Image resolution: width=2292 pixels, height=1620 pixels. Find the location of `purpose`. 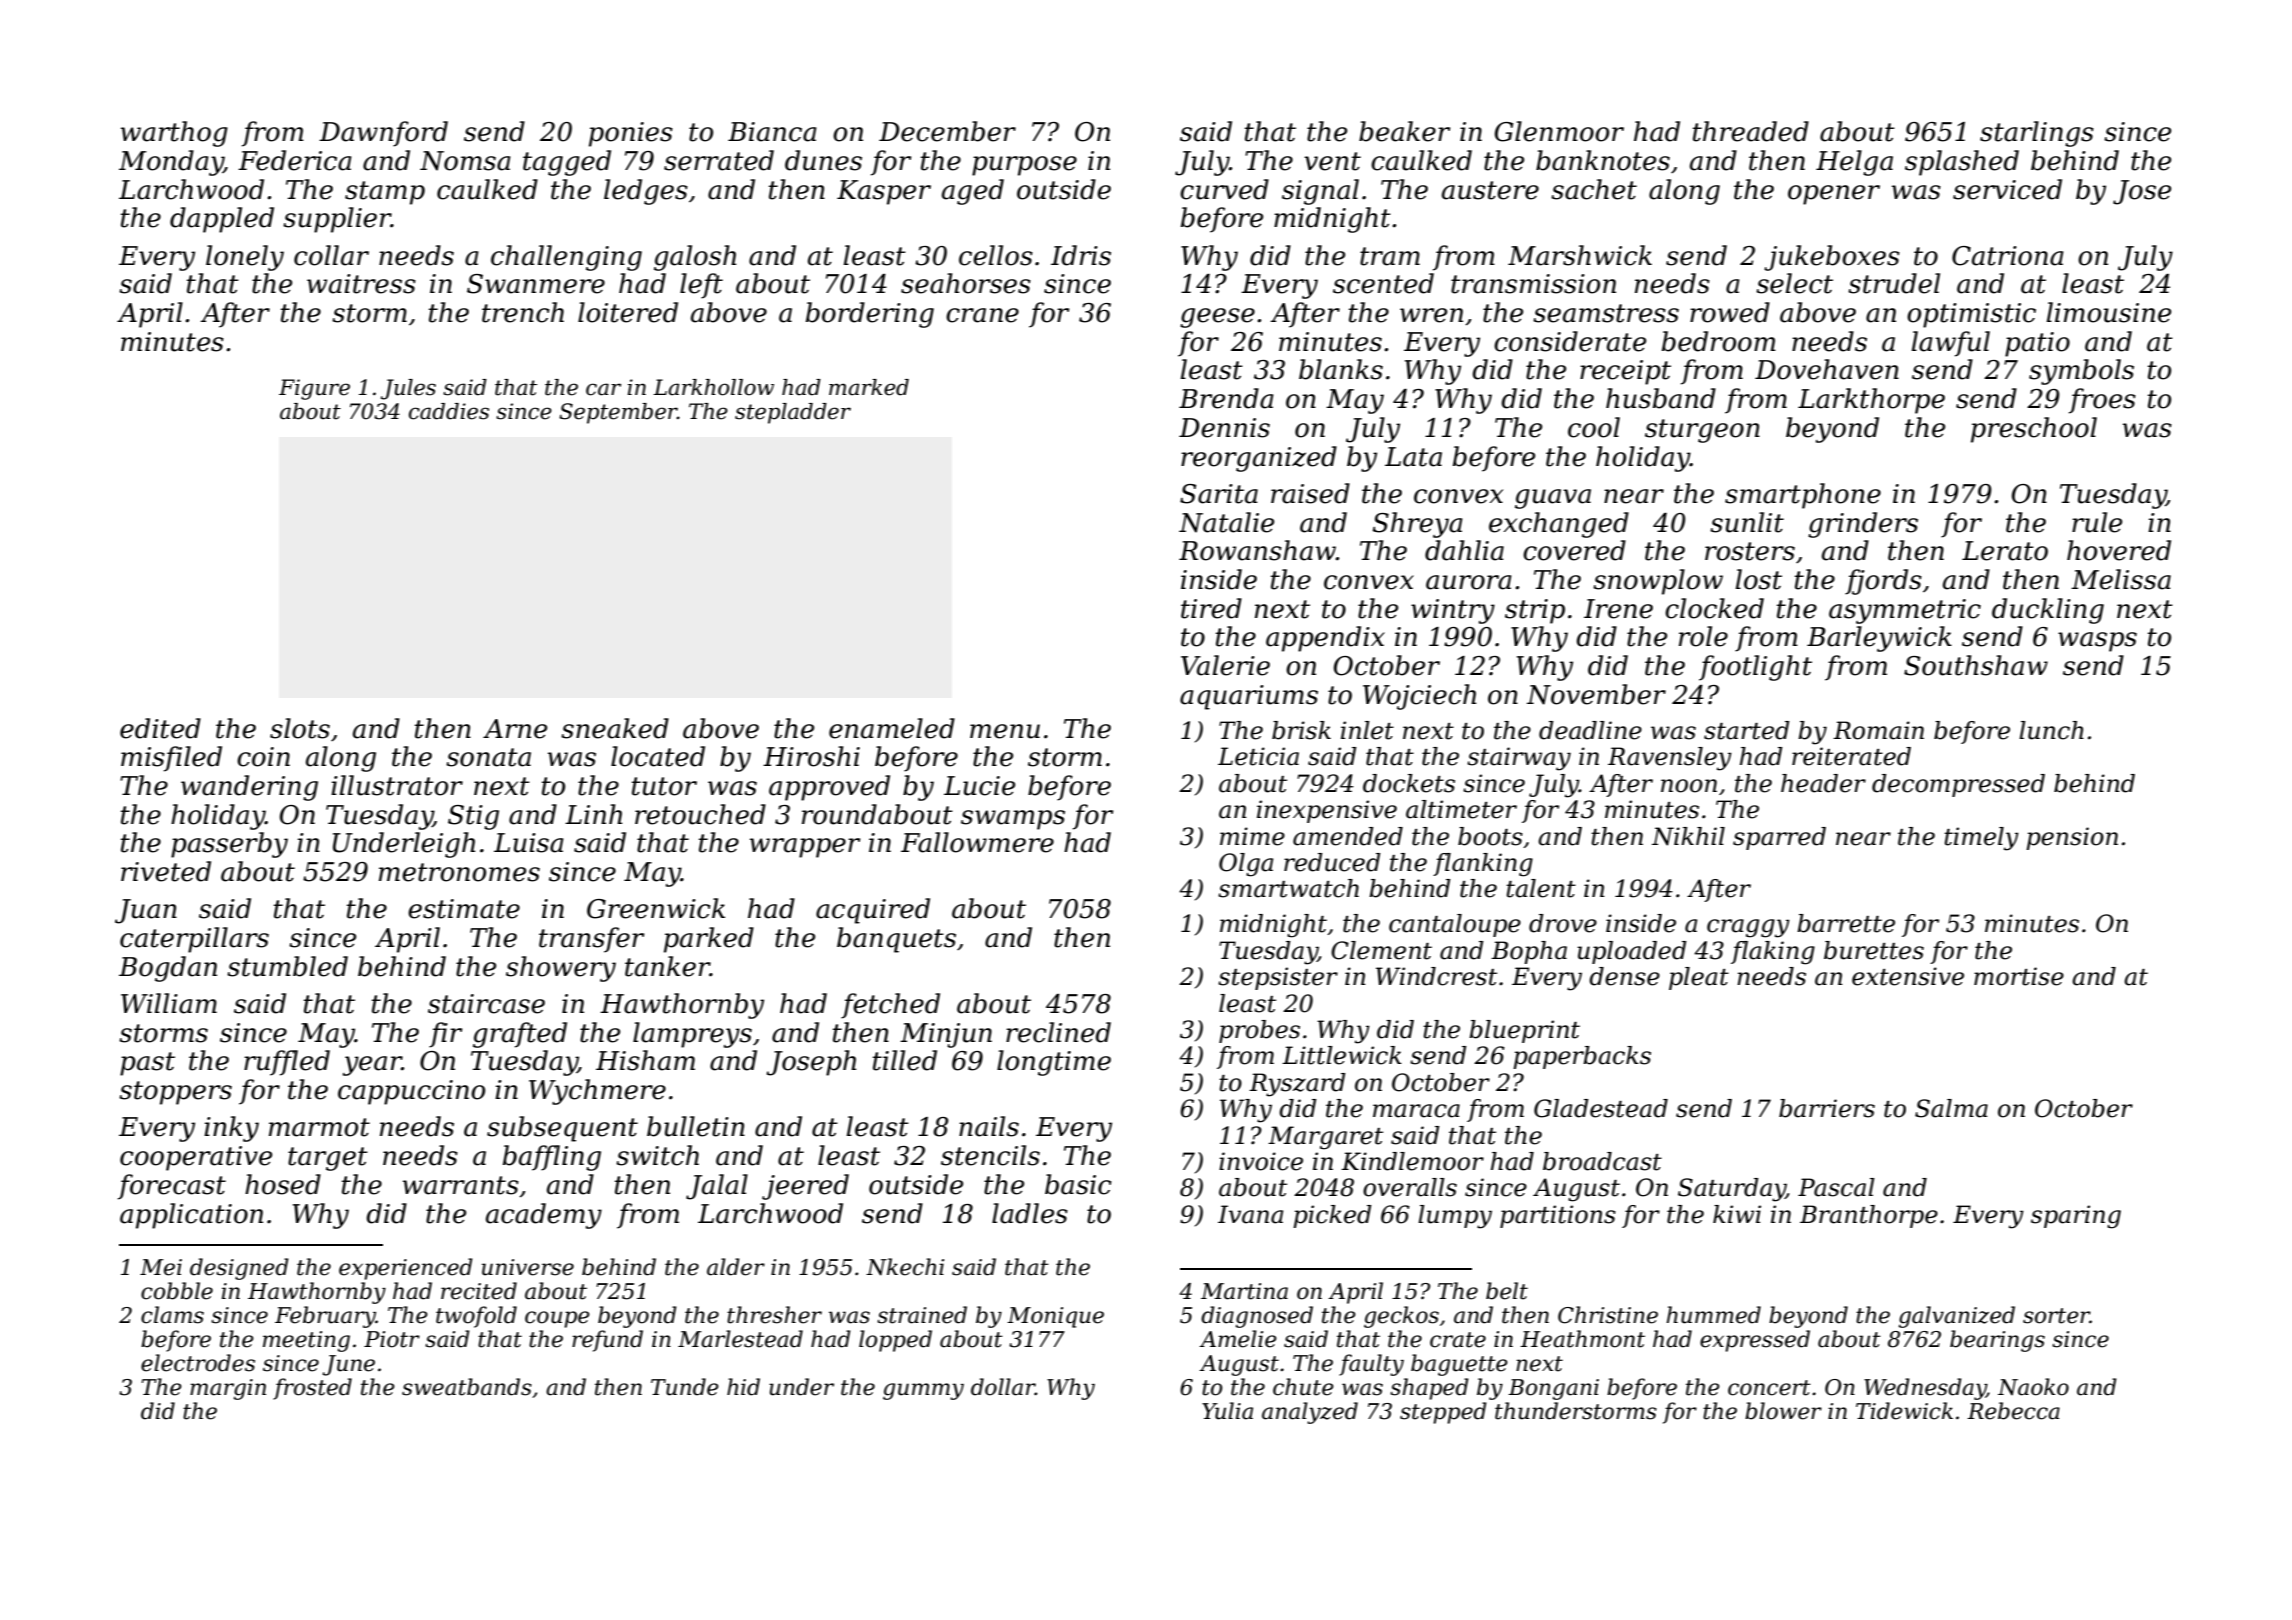

purpose is located at coordinates (1024, 166).
